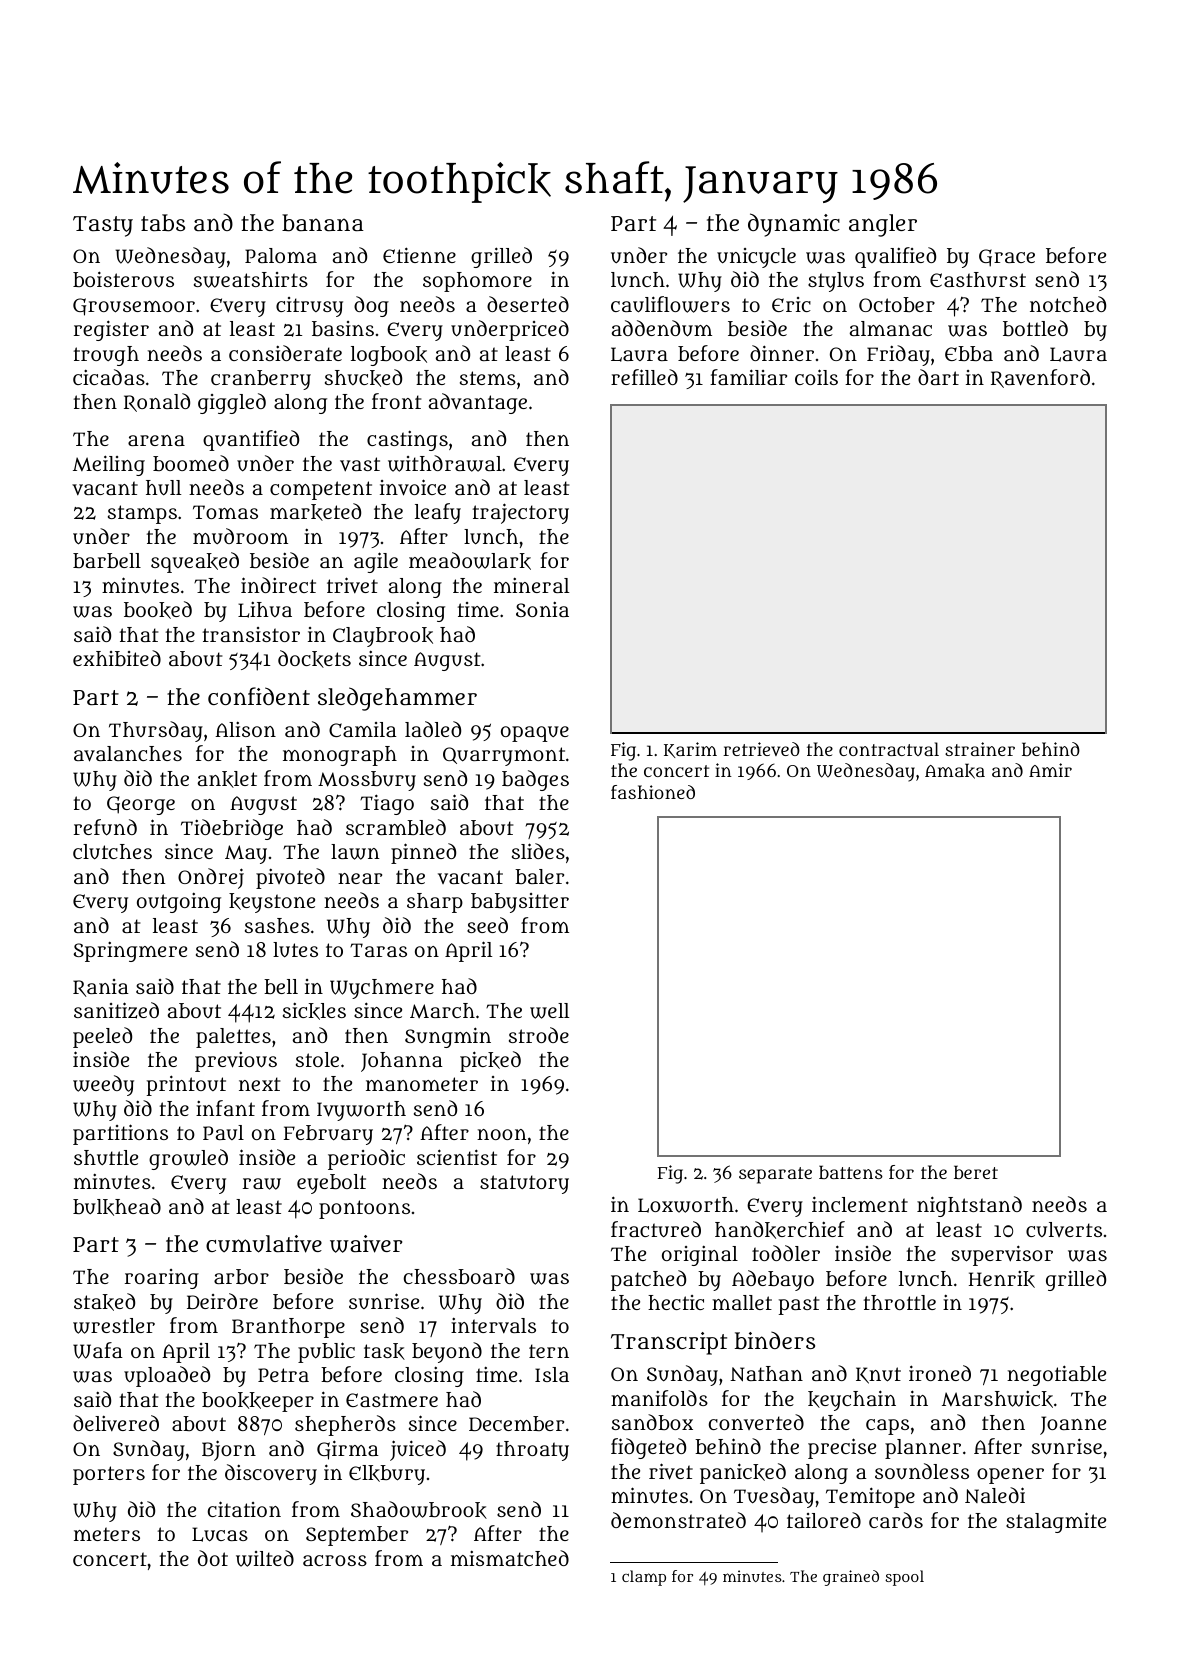 This document has width=1180, height=1669. I want to click on discovery, so click(271, 1474).
